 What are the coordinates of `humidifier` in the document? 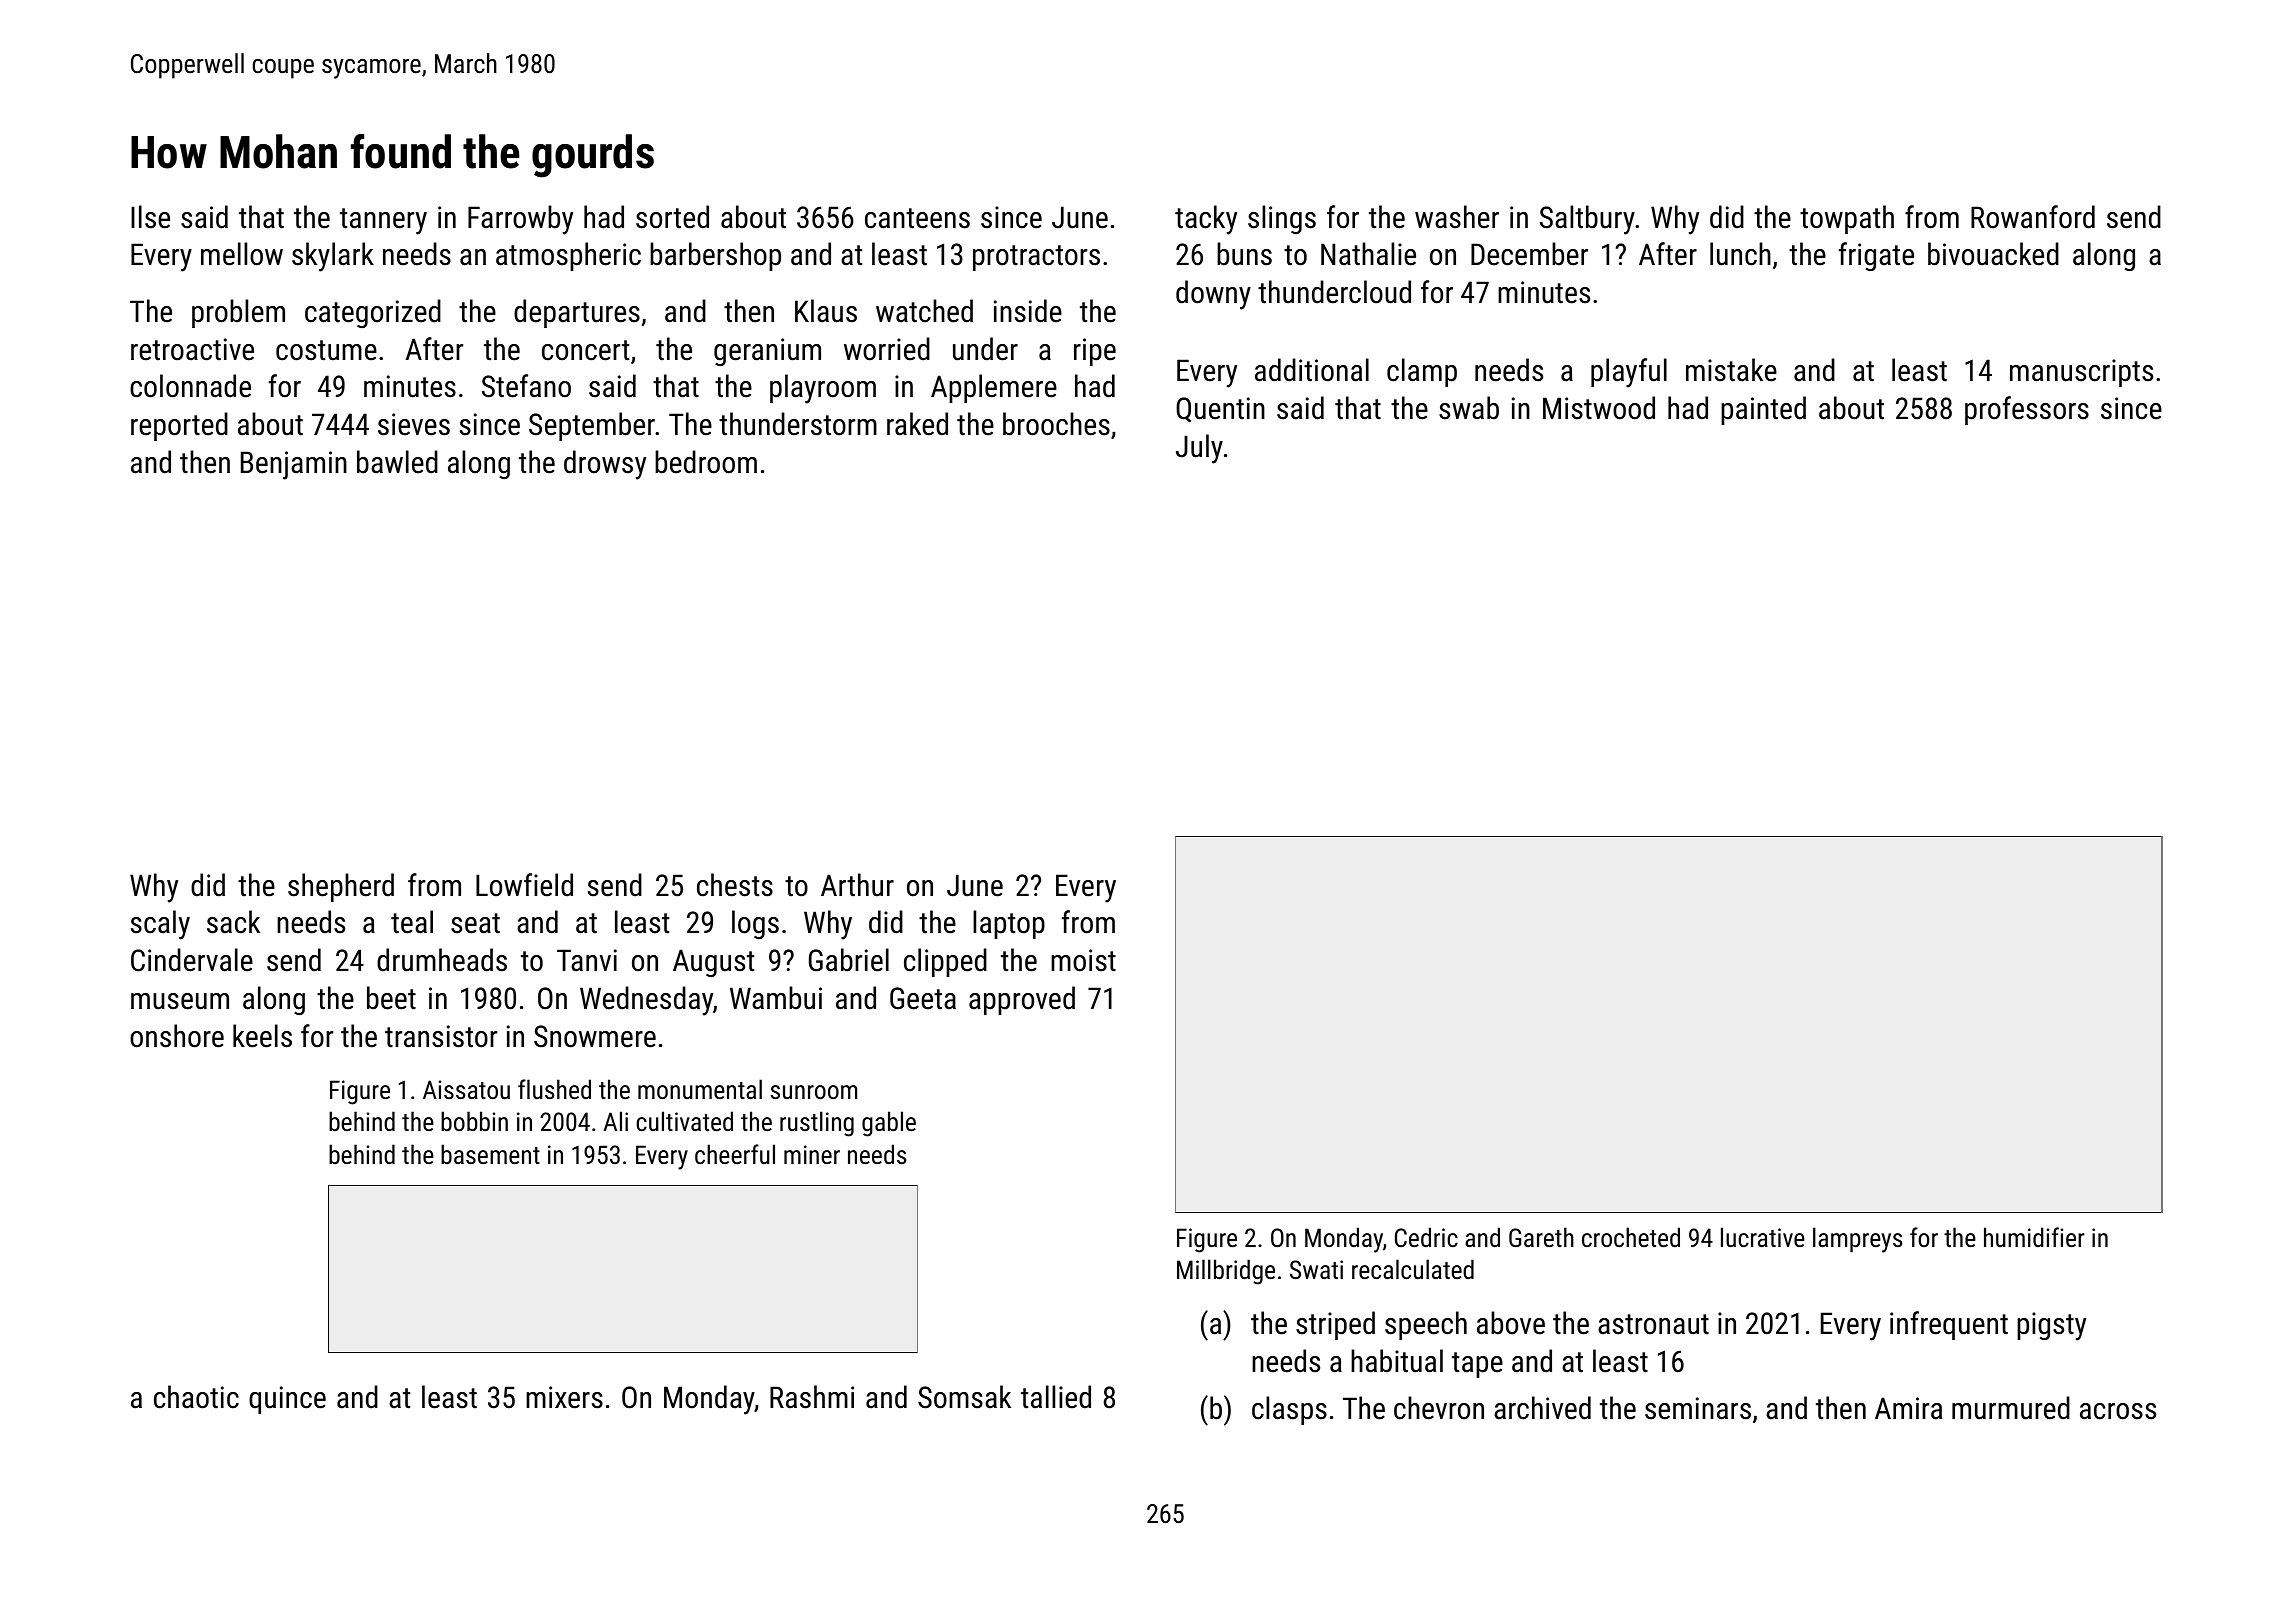 It's located at (2034, 1237).
